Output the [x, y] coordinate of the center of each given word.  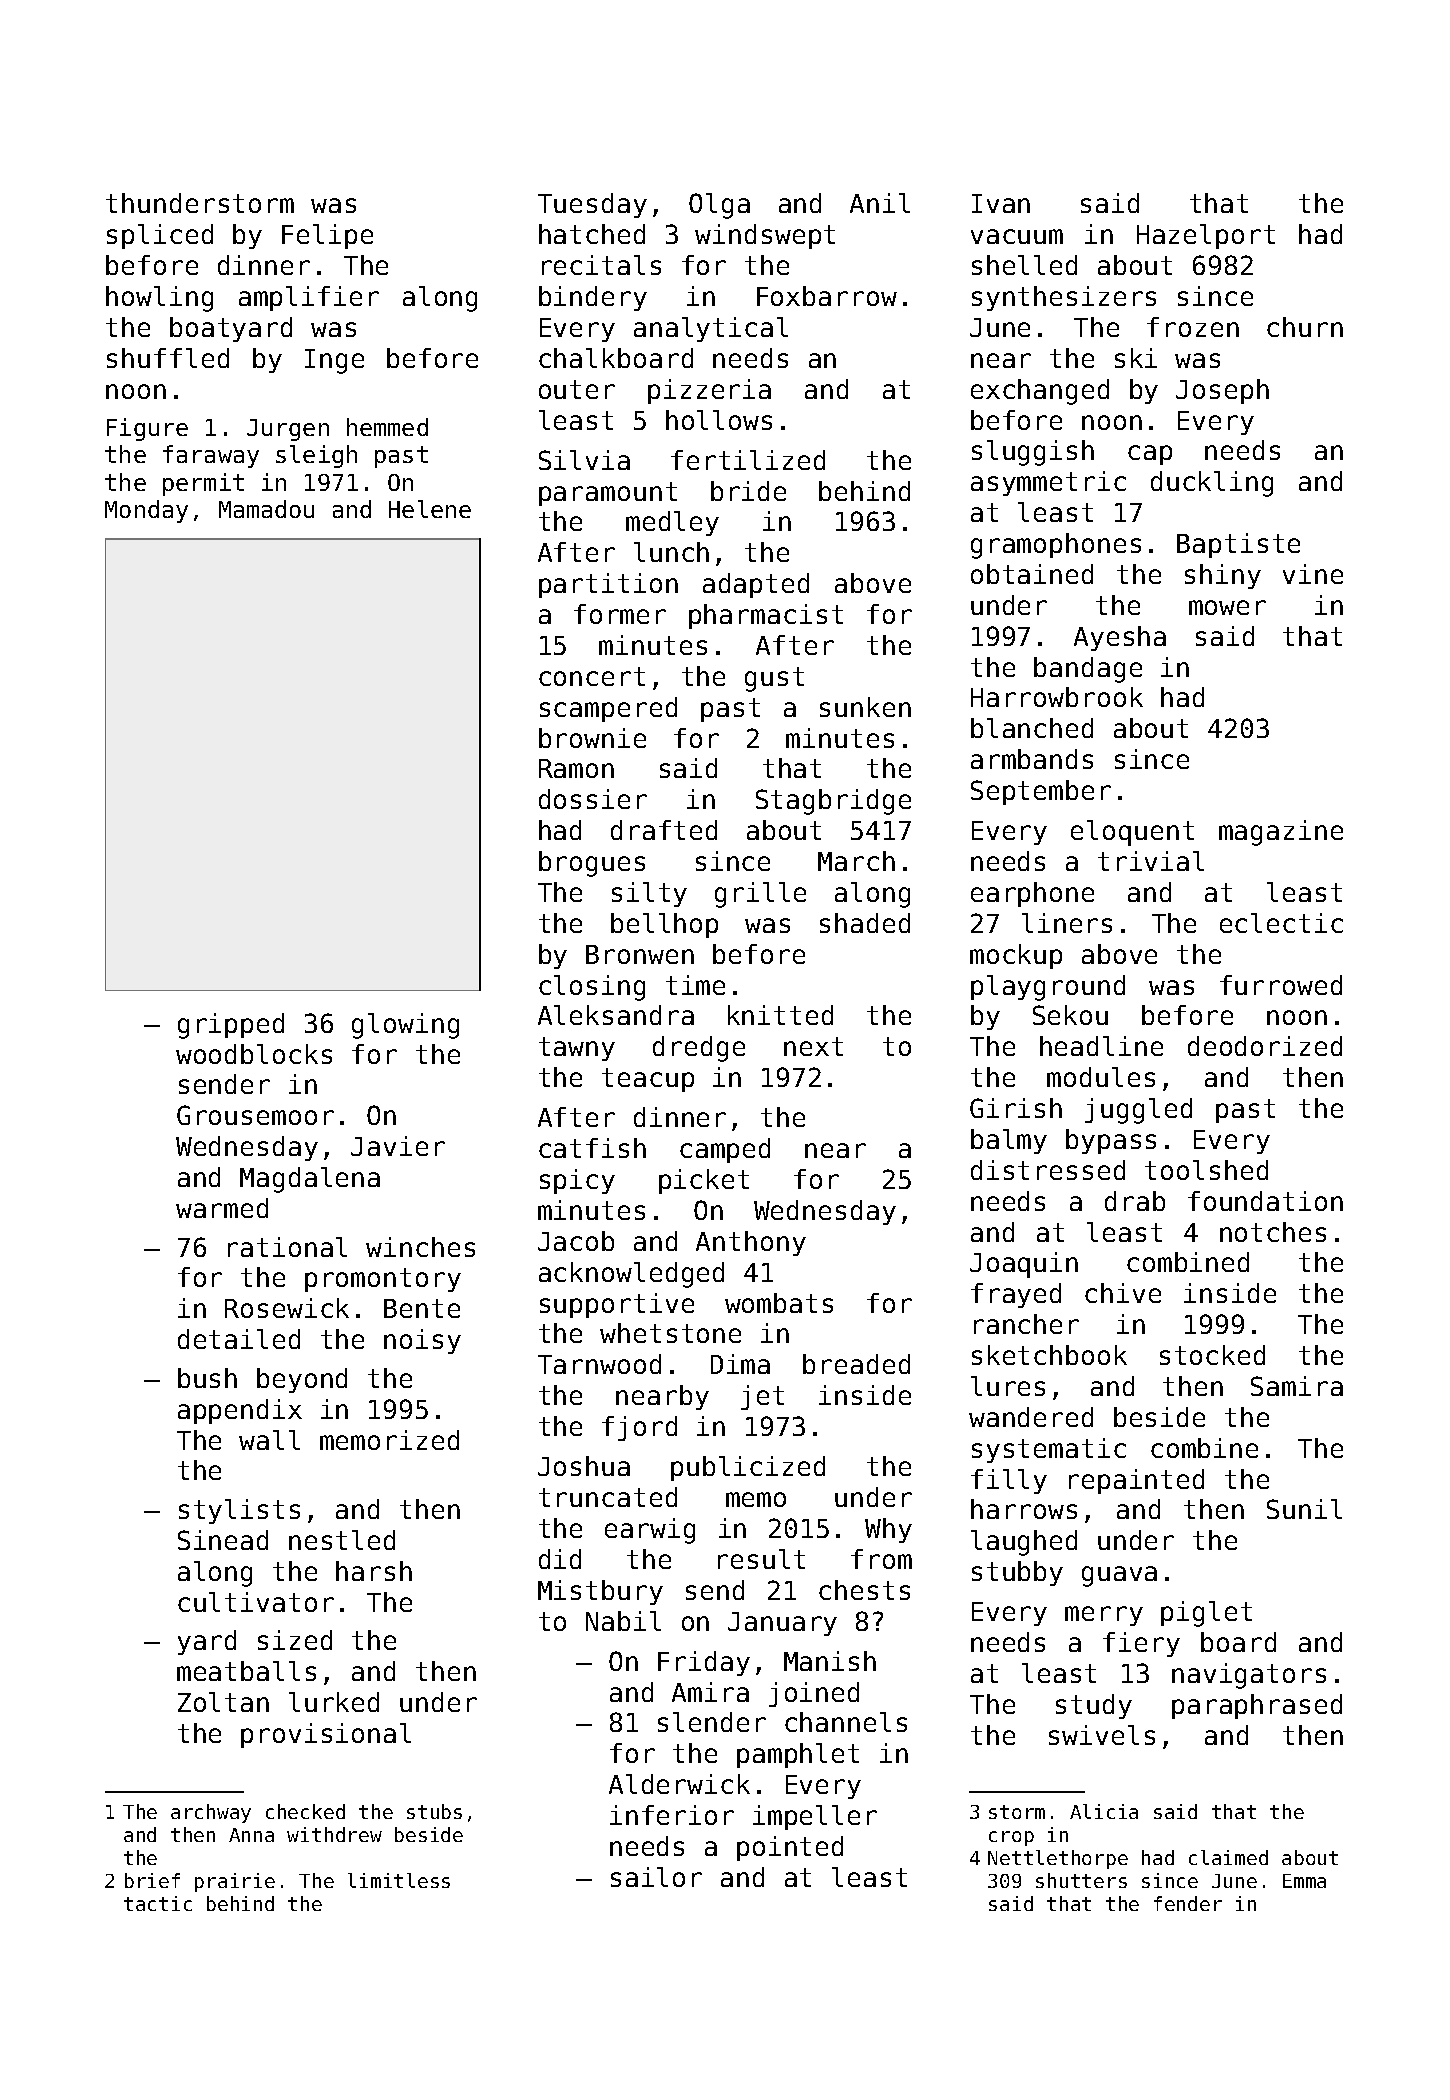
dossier [593, 799]
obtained [1032, 574]
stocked [1212, 1355]
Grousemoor [255, 1115]
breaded [856, 1364]
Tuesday [592, 205]
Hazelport [1206, 236]
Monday [146, 511]
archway [211, 1813]
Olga [719, 206]
